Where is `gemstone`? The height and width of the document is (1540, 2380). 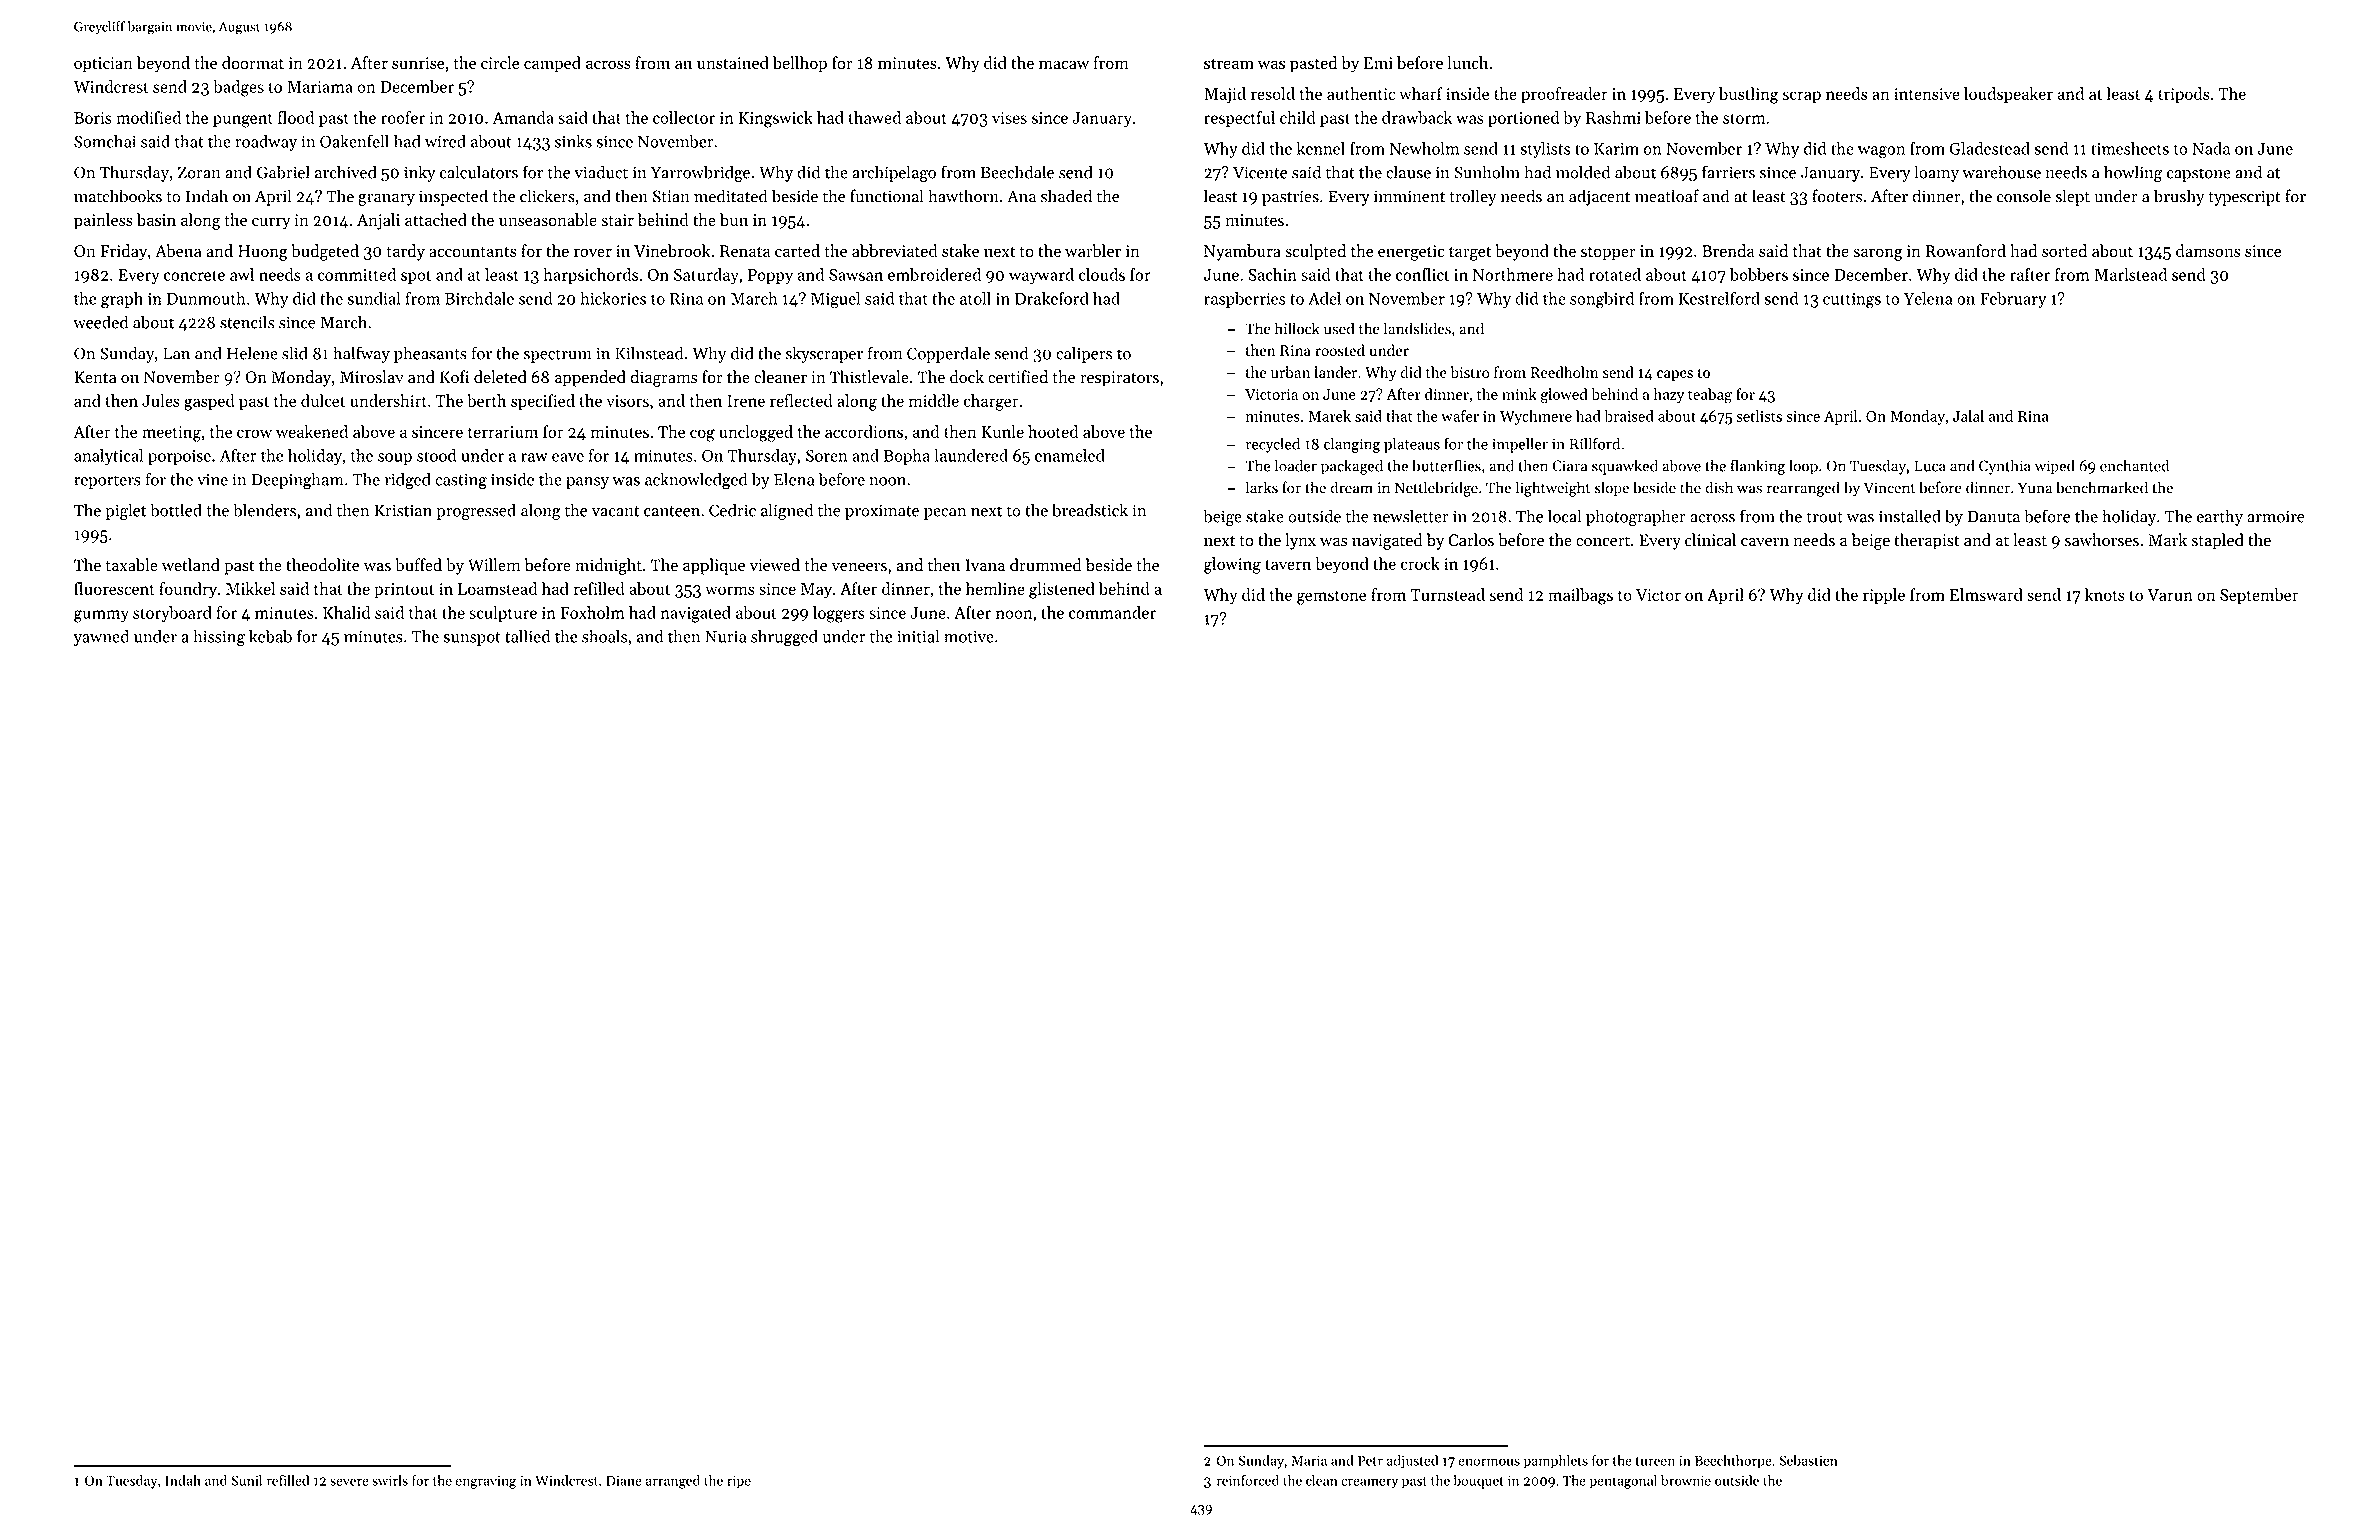
gemstone is located at coordinates (1332, 597).
